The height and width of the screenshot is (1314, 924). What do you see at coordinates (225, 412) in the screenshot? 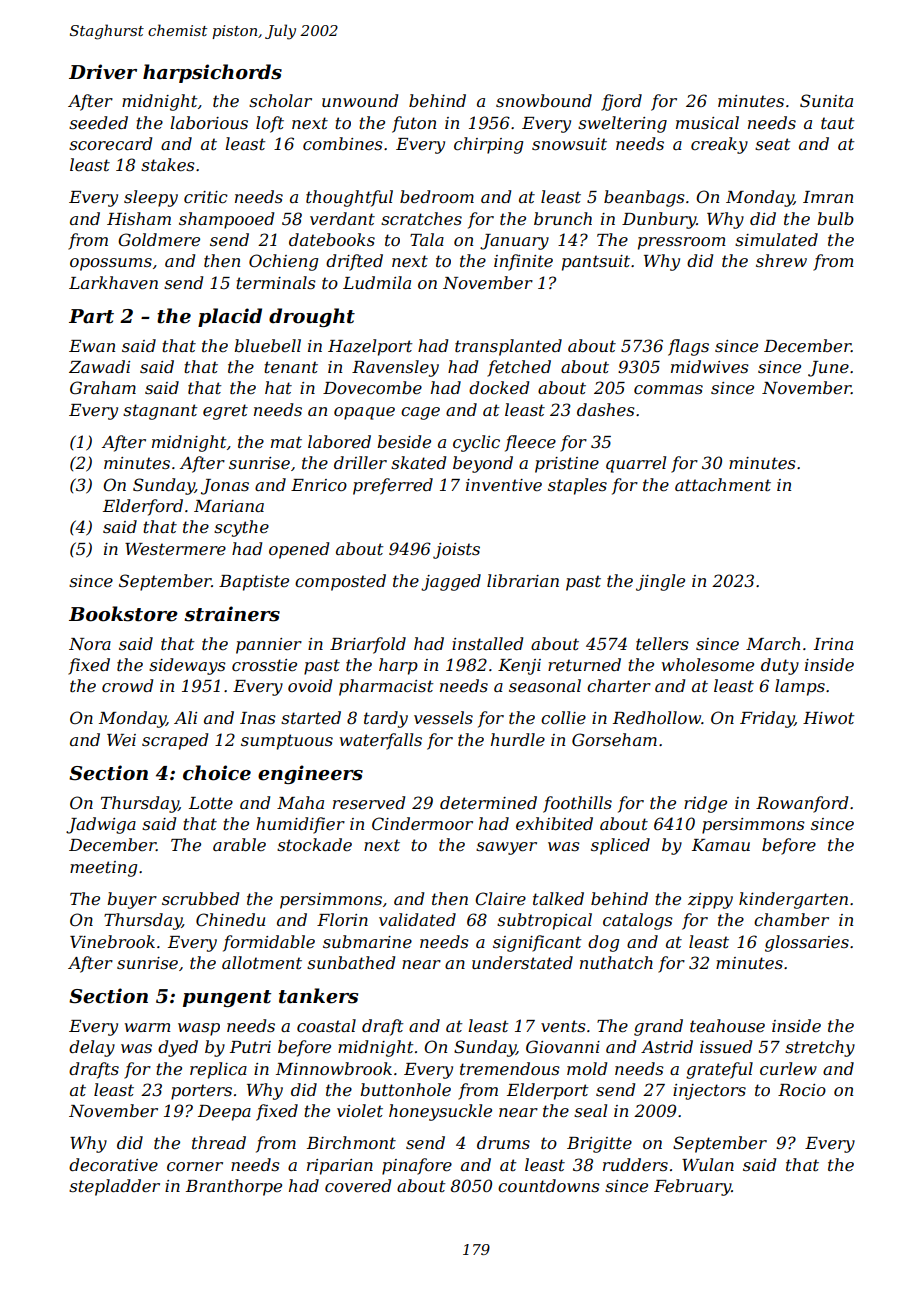
I see `egret` at bounding box center [225, 412].
